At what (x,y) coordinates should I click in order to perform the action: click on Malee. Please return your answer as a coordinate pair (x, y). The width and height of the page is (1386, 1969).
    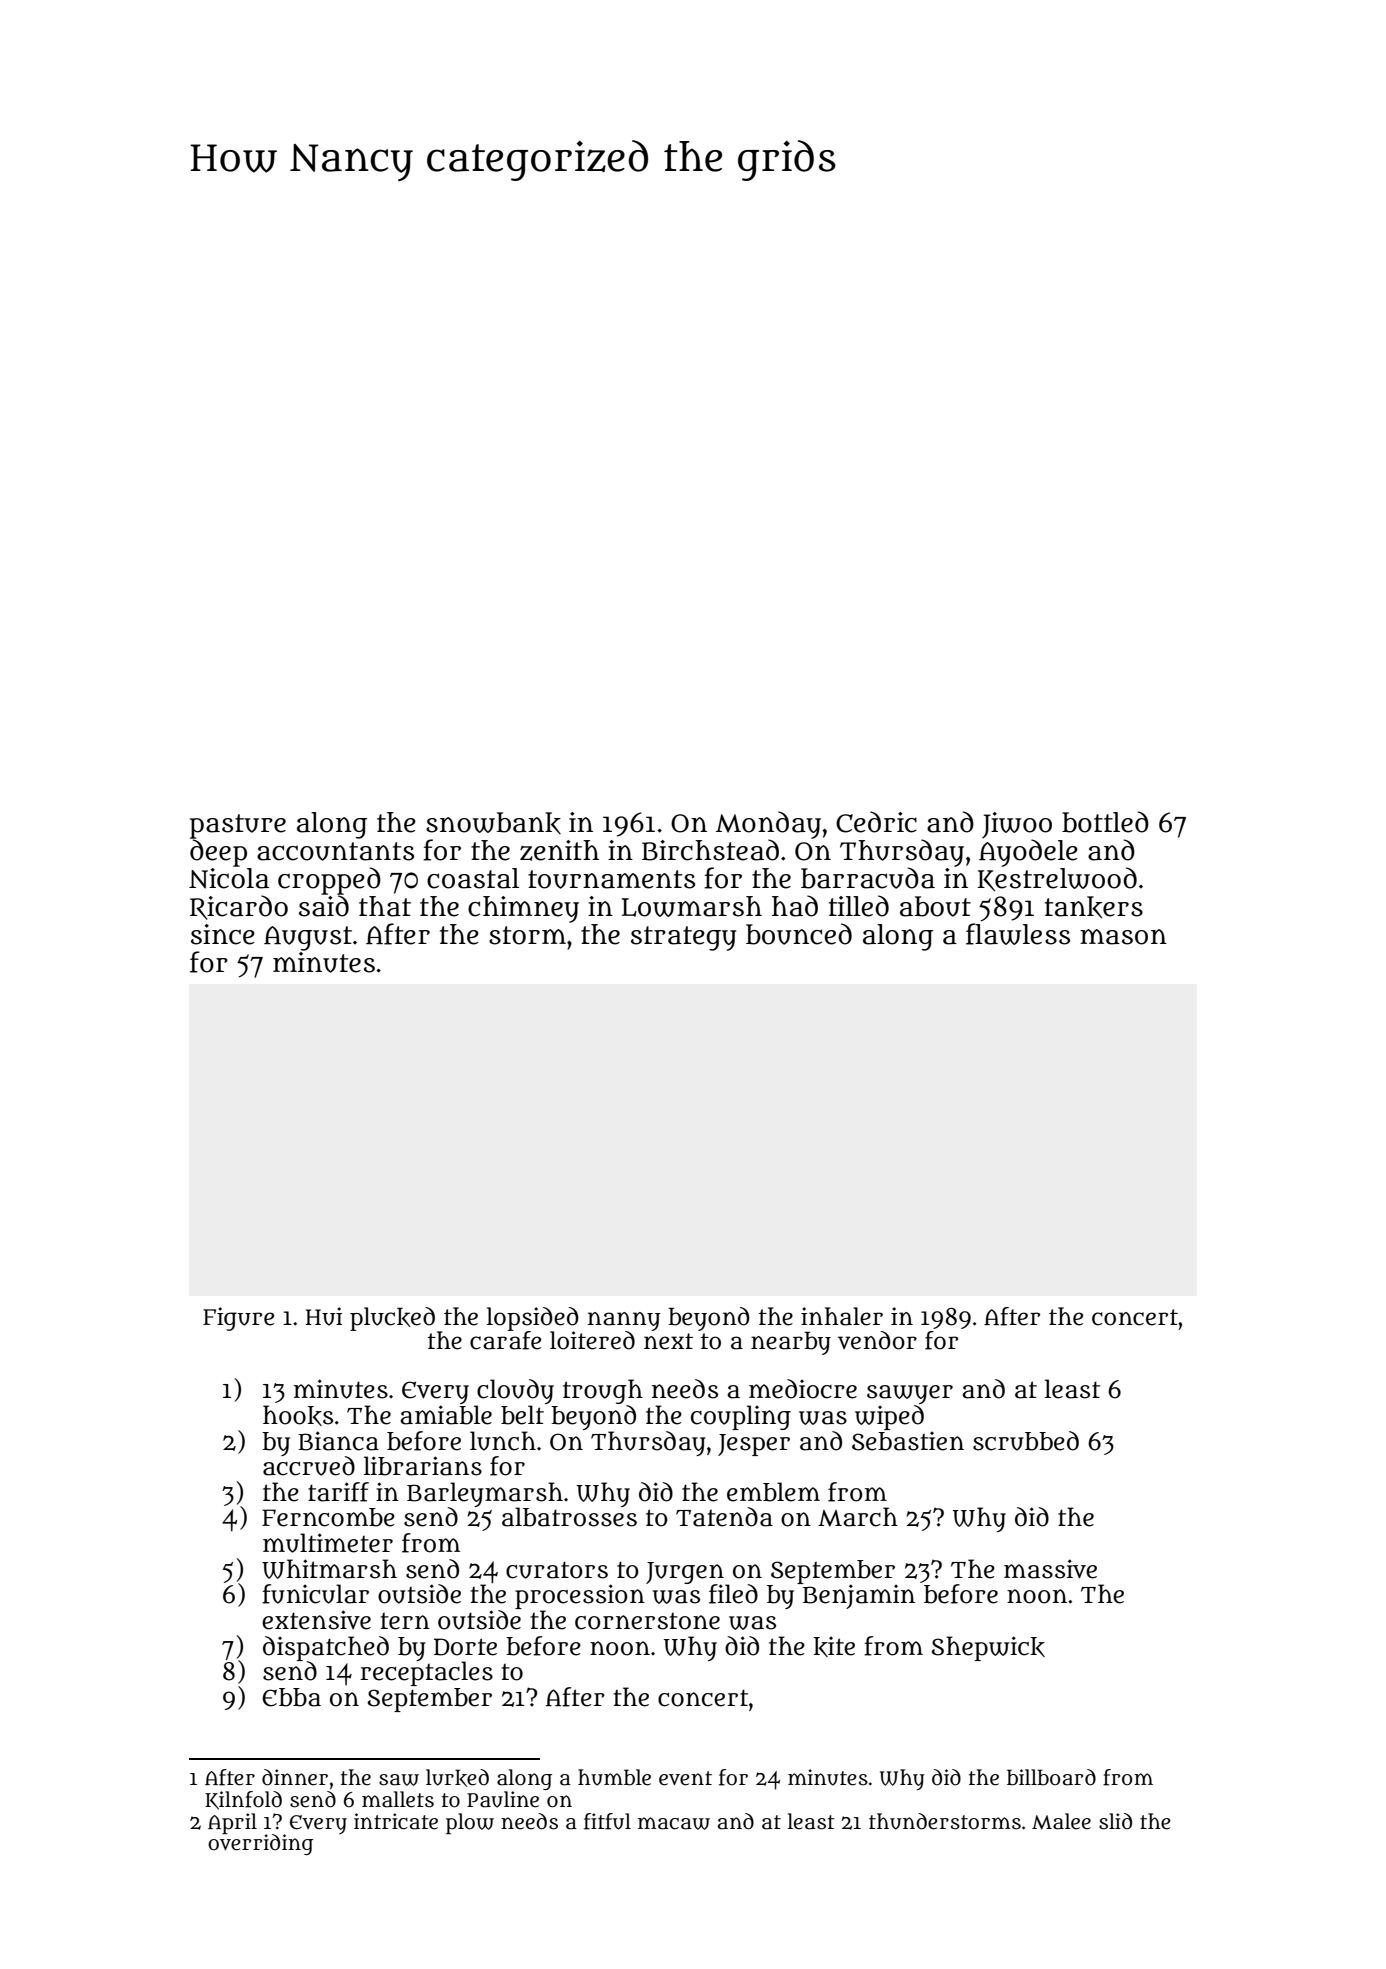
    Looking at the image, I should click on (1061, 1821).
